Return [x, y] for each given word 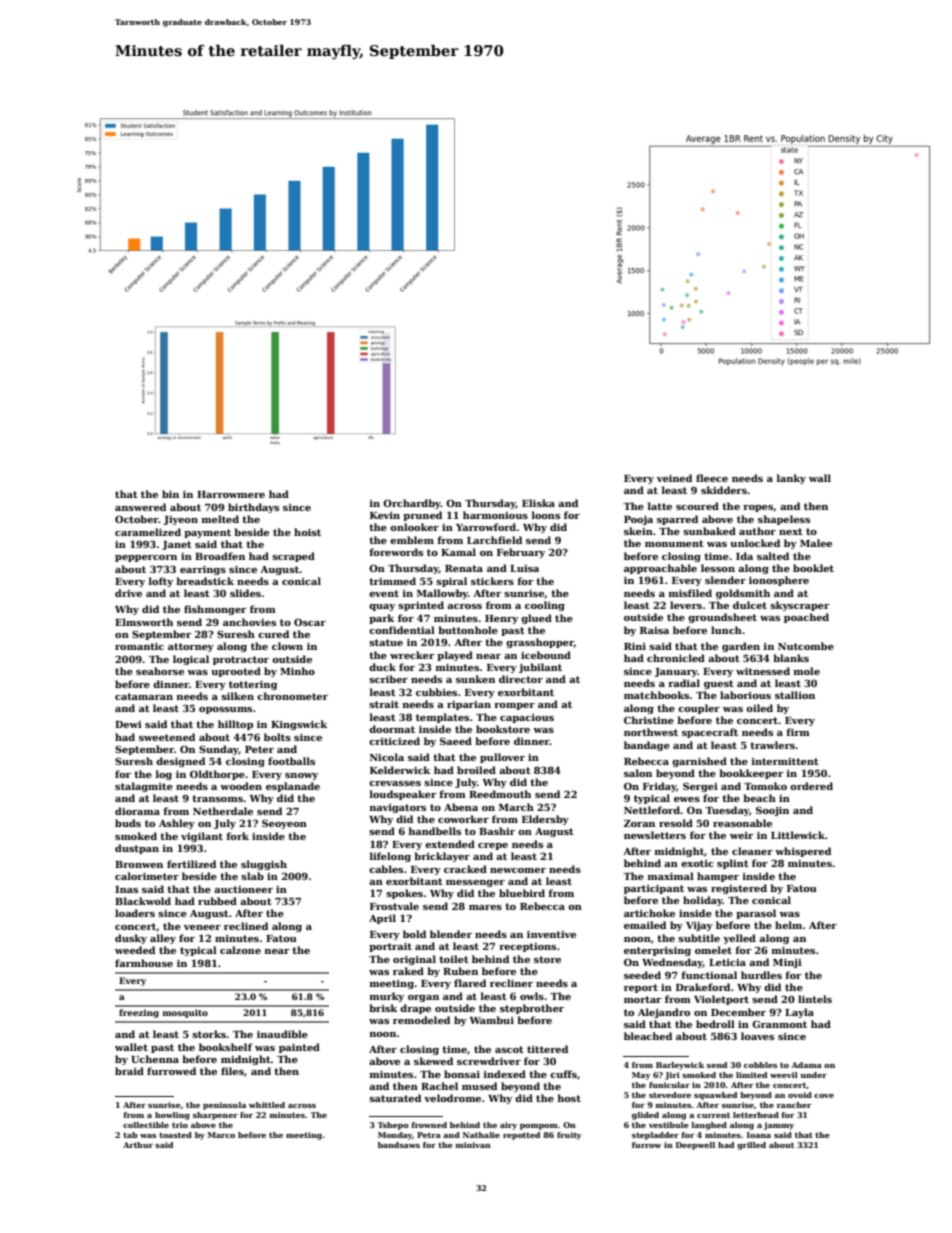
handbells [435, 831]
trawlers [772, 745]
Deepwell [695, 1146]
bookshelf [226, 1047]
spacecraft [710, 733]
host [569, 1098]
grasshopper [540, 643]
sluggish [264, 865]
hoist [307, 532]
